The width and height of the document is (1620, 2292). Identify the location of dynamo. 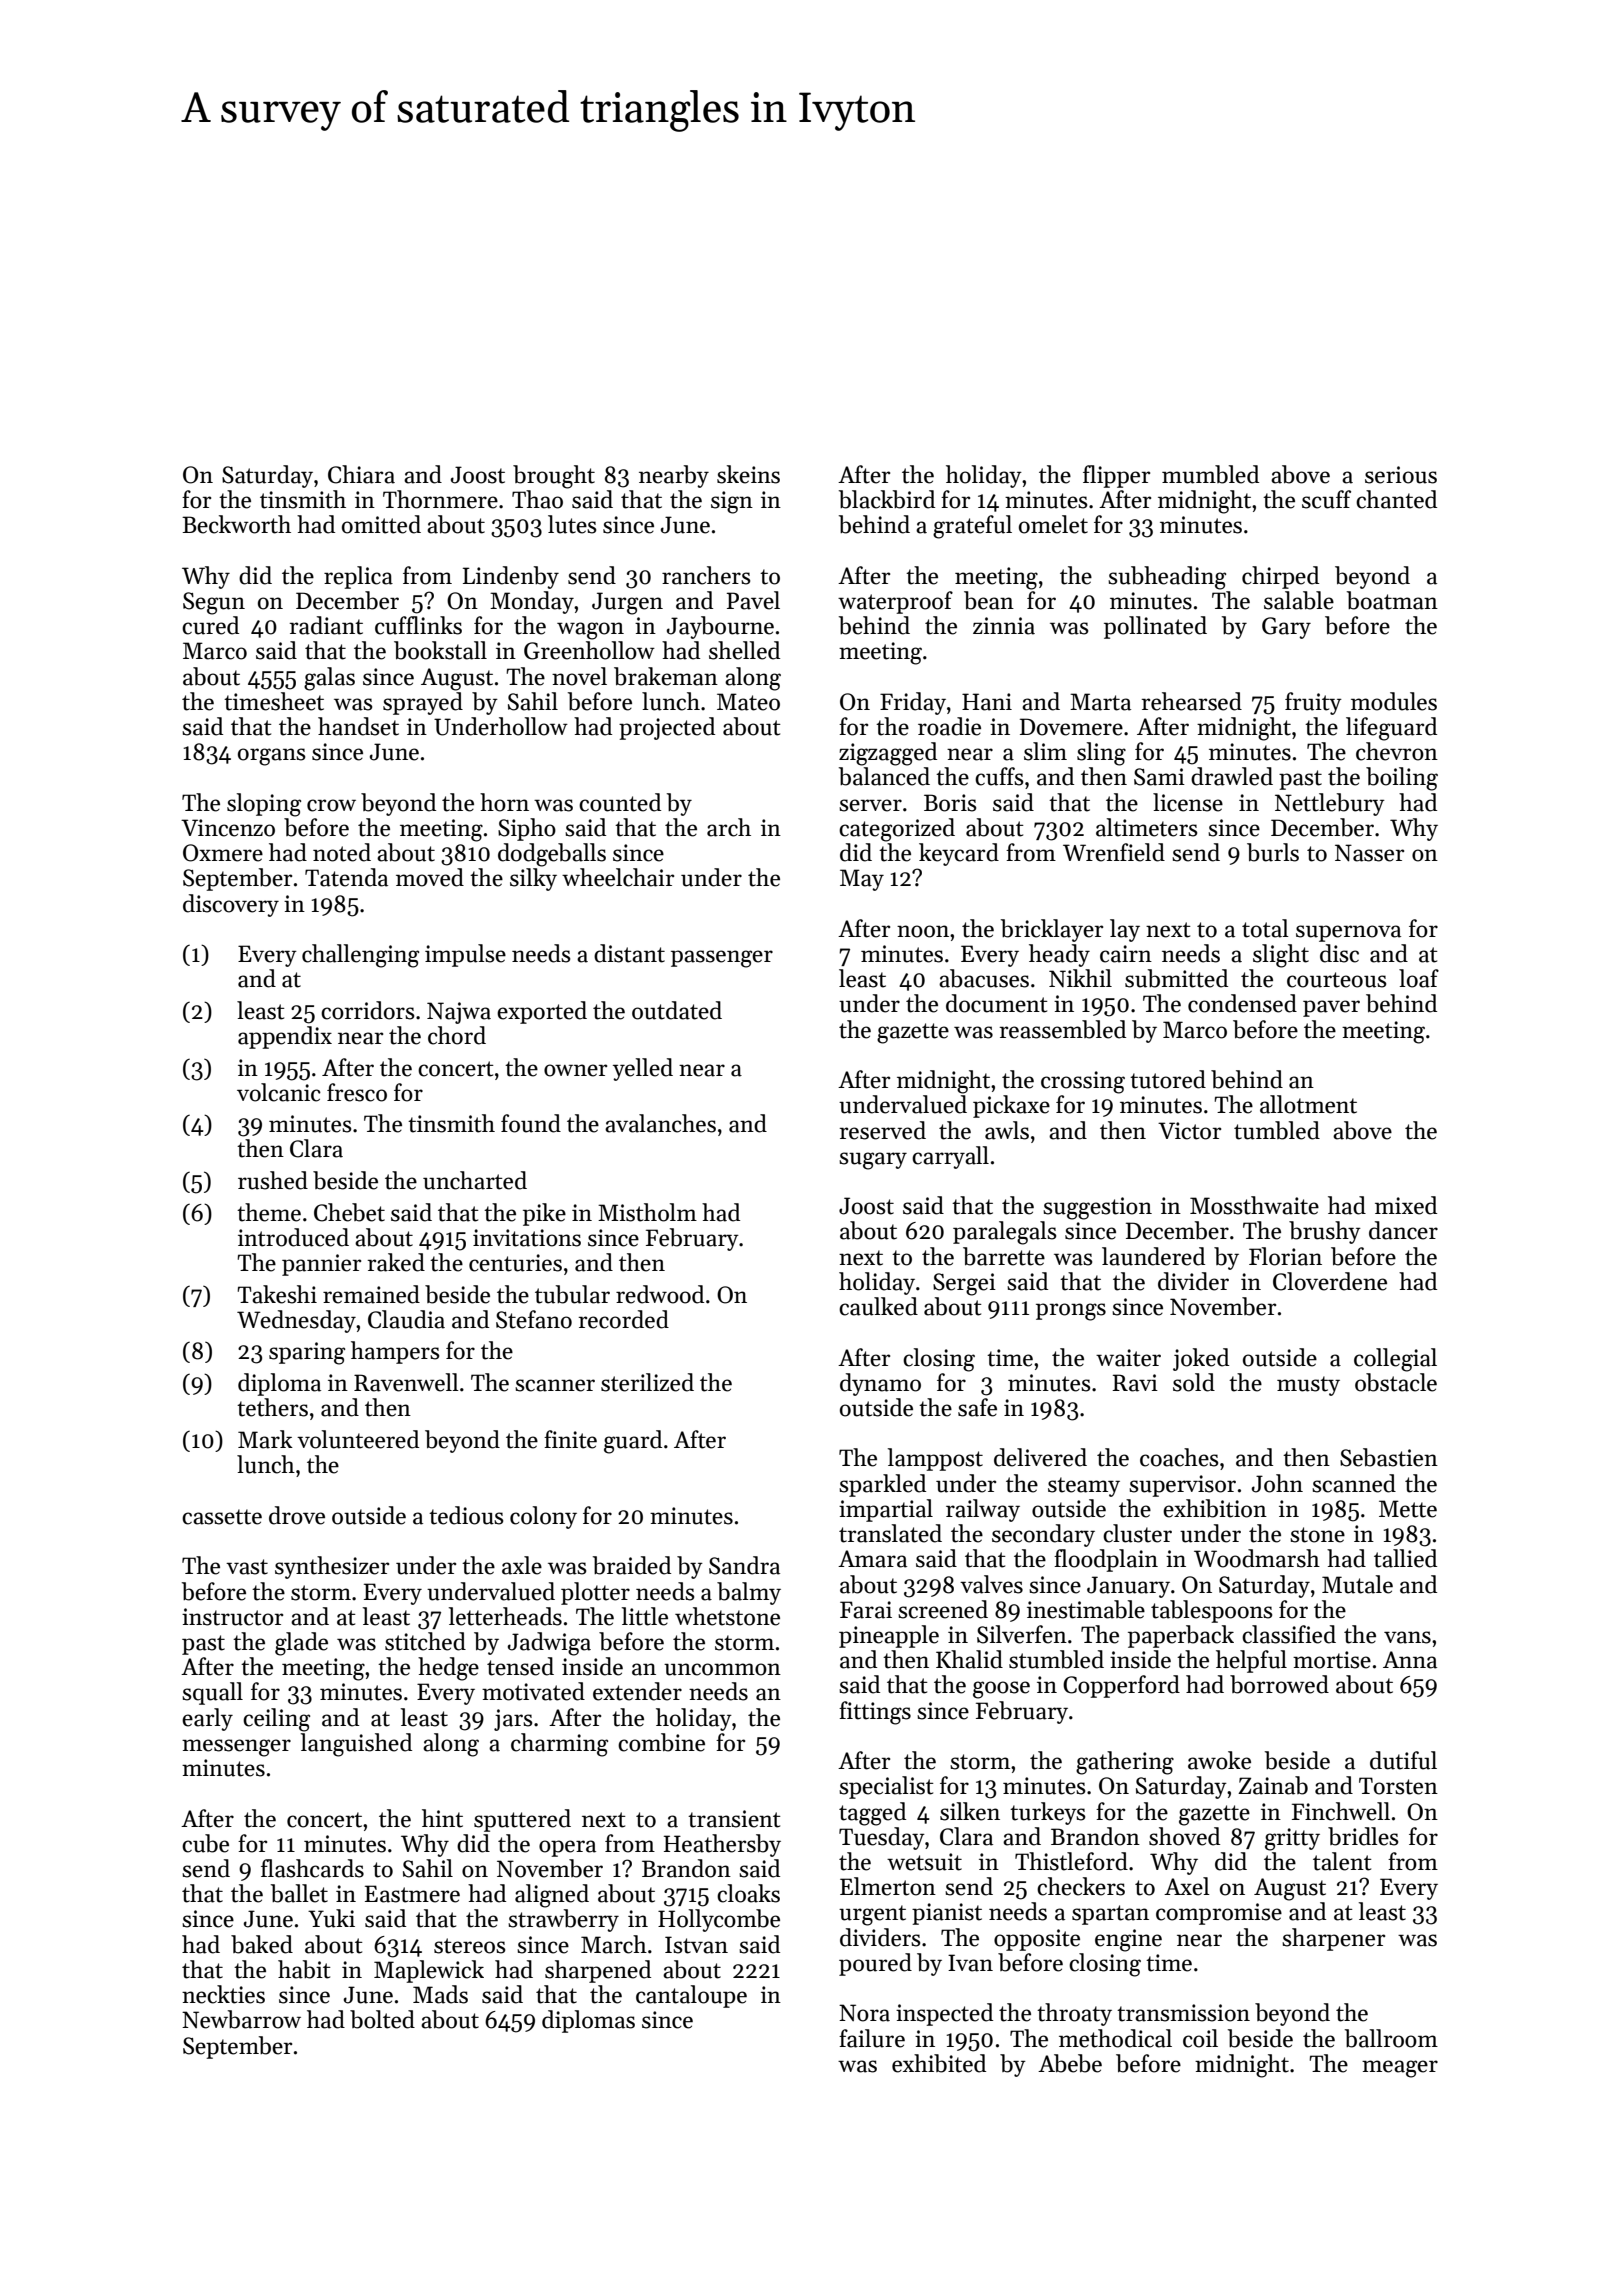
(880, 1384).
